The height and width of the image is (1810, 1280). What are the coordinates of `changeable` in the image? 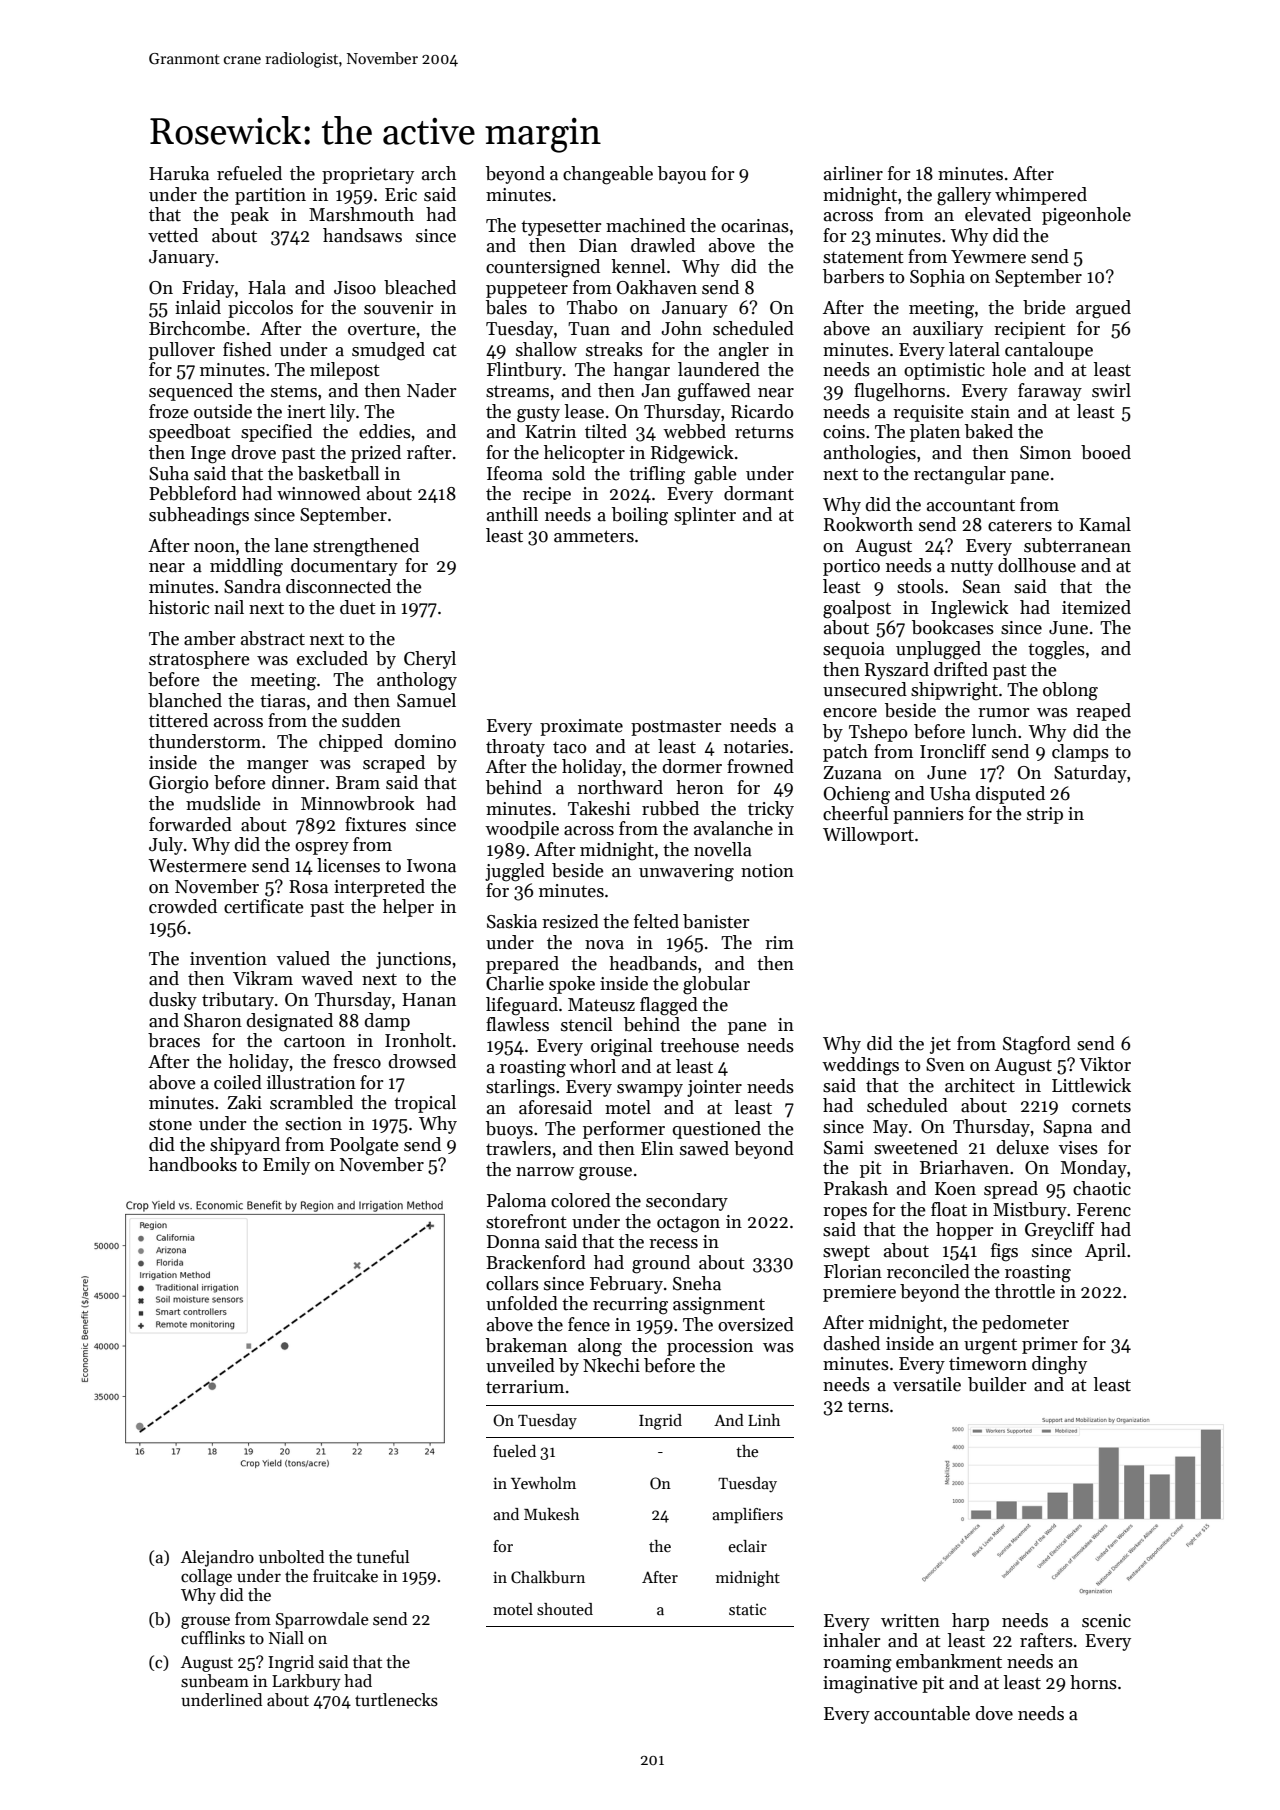 It's located at (608, 175).
